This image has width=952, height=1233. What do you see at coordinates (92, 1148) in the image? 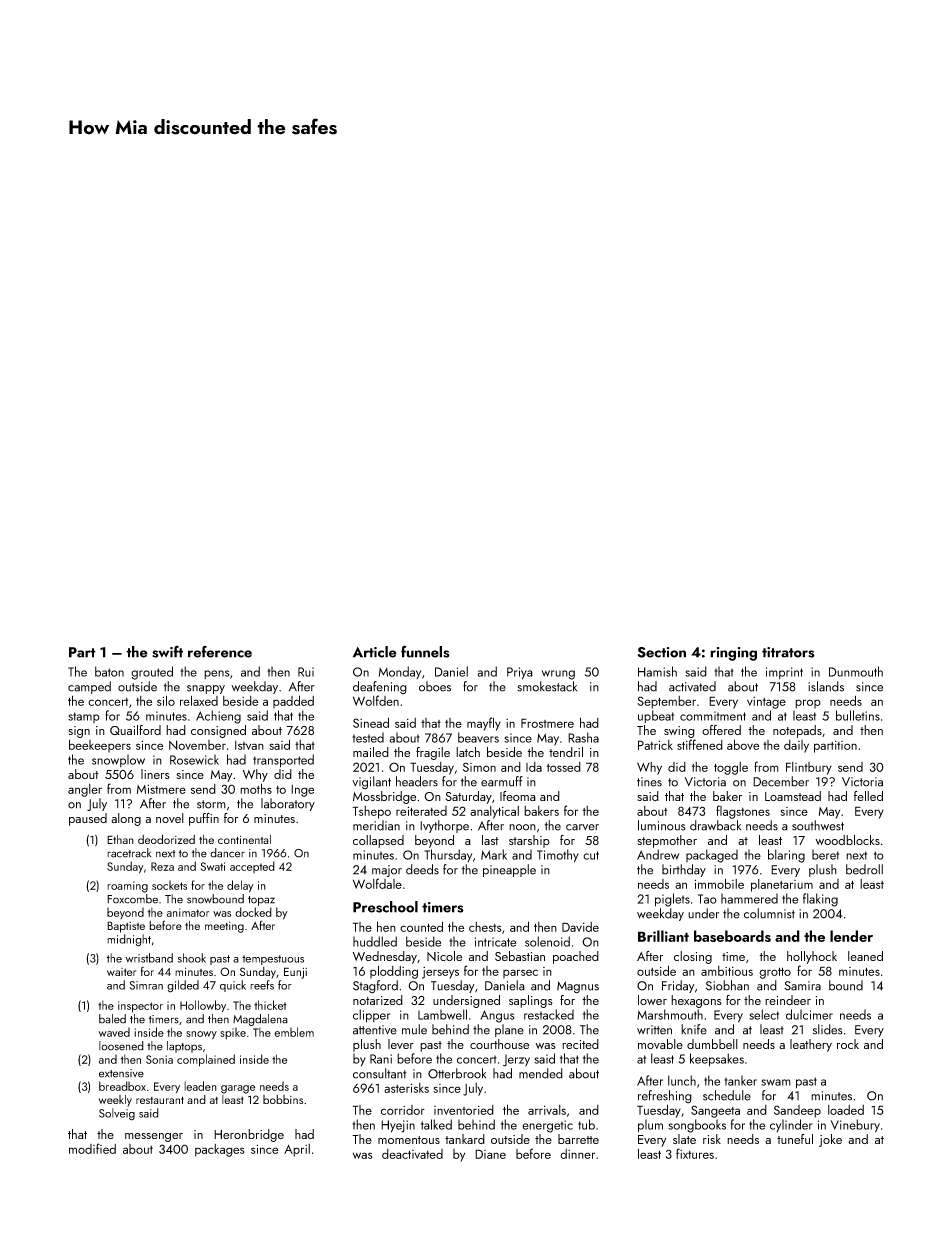
I see `modified` at bounding box center [92, 1148].
